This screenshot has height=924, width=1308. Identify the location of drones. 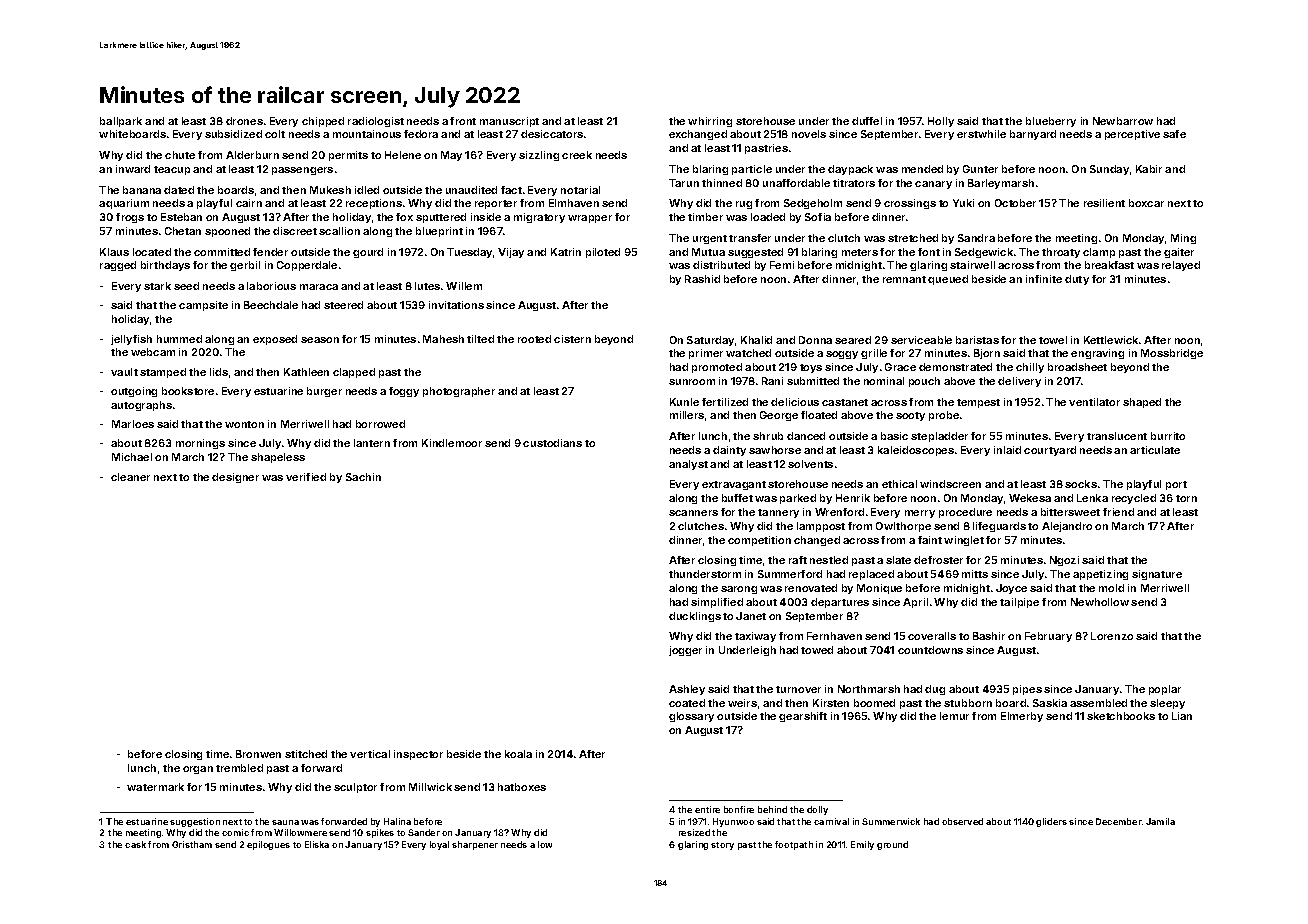
(244, 121).
